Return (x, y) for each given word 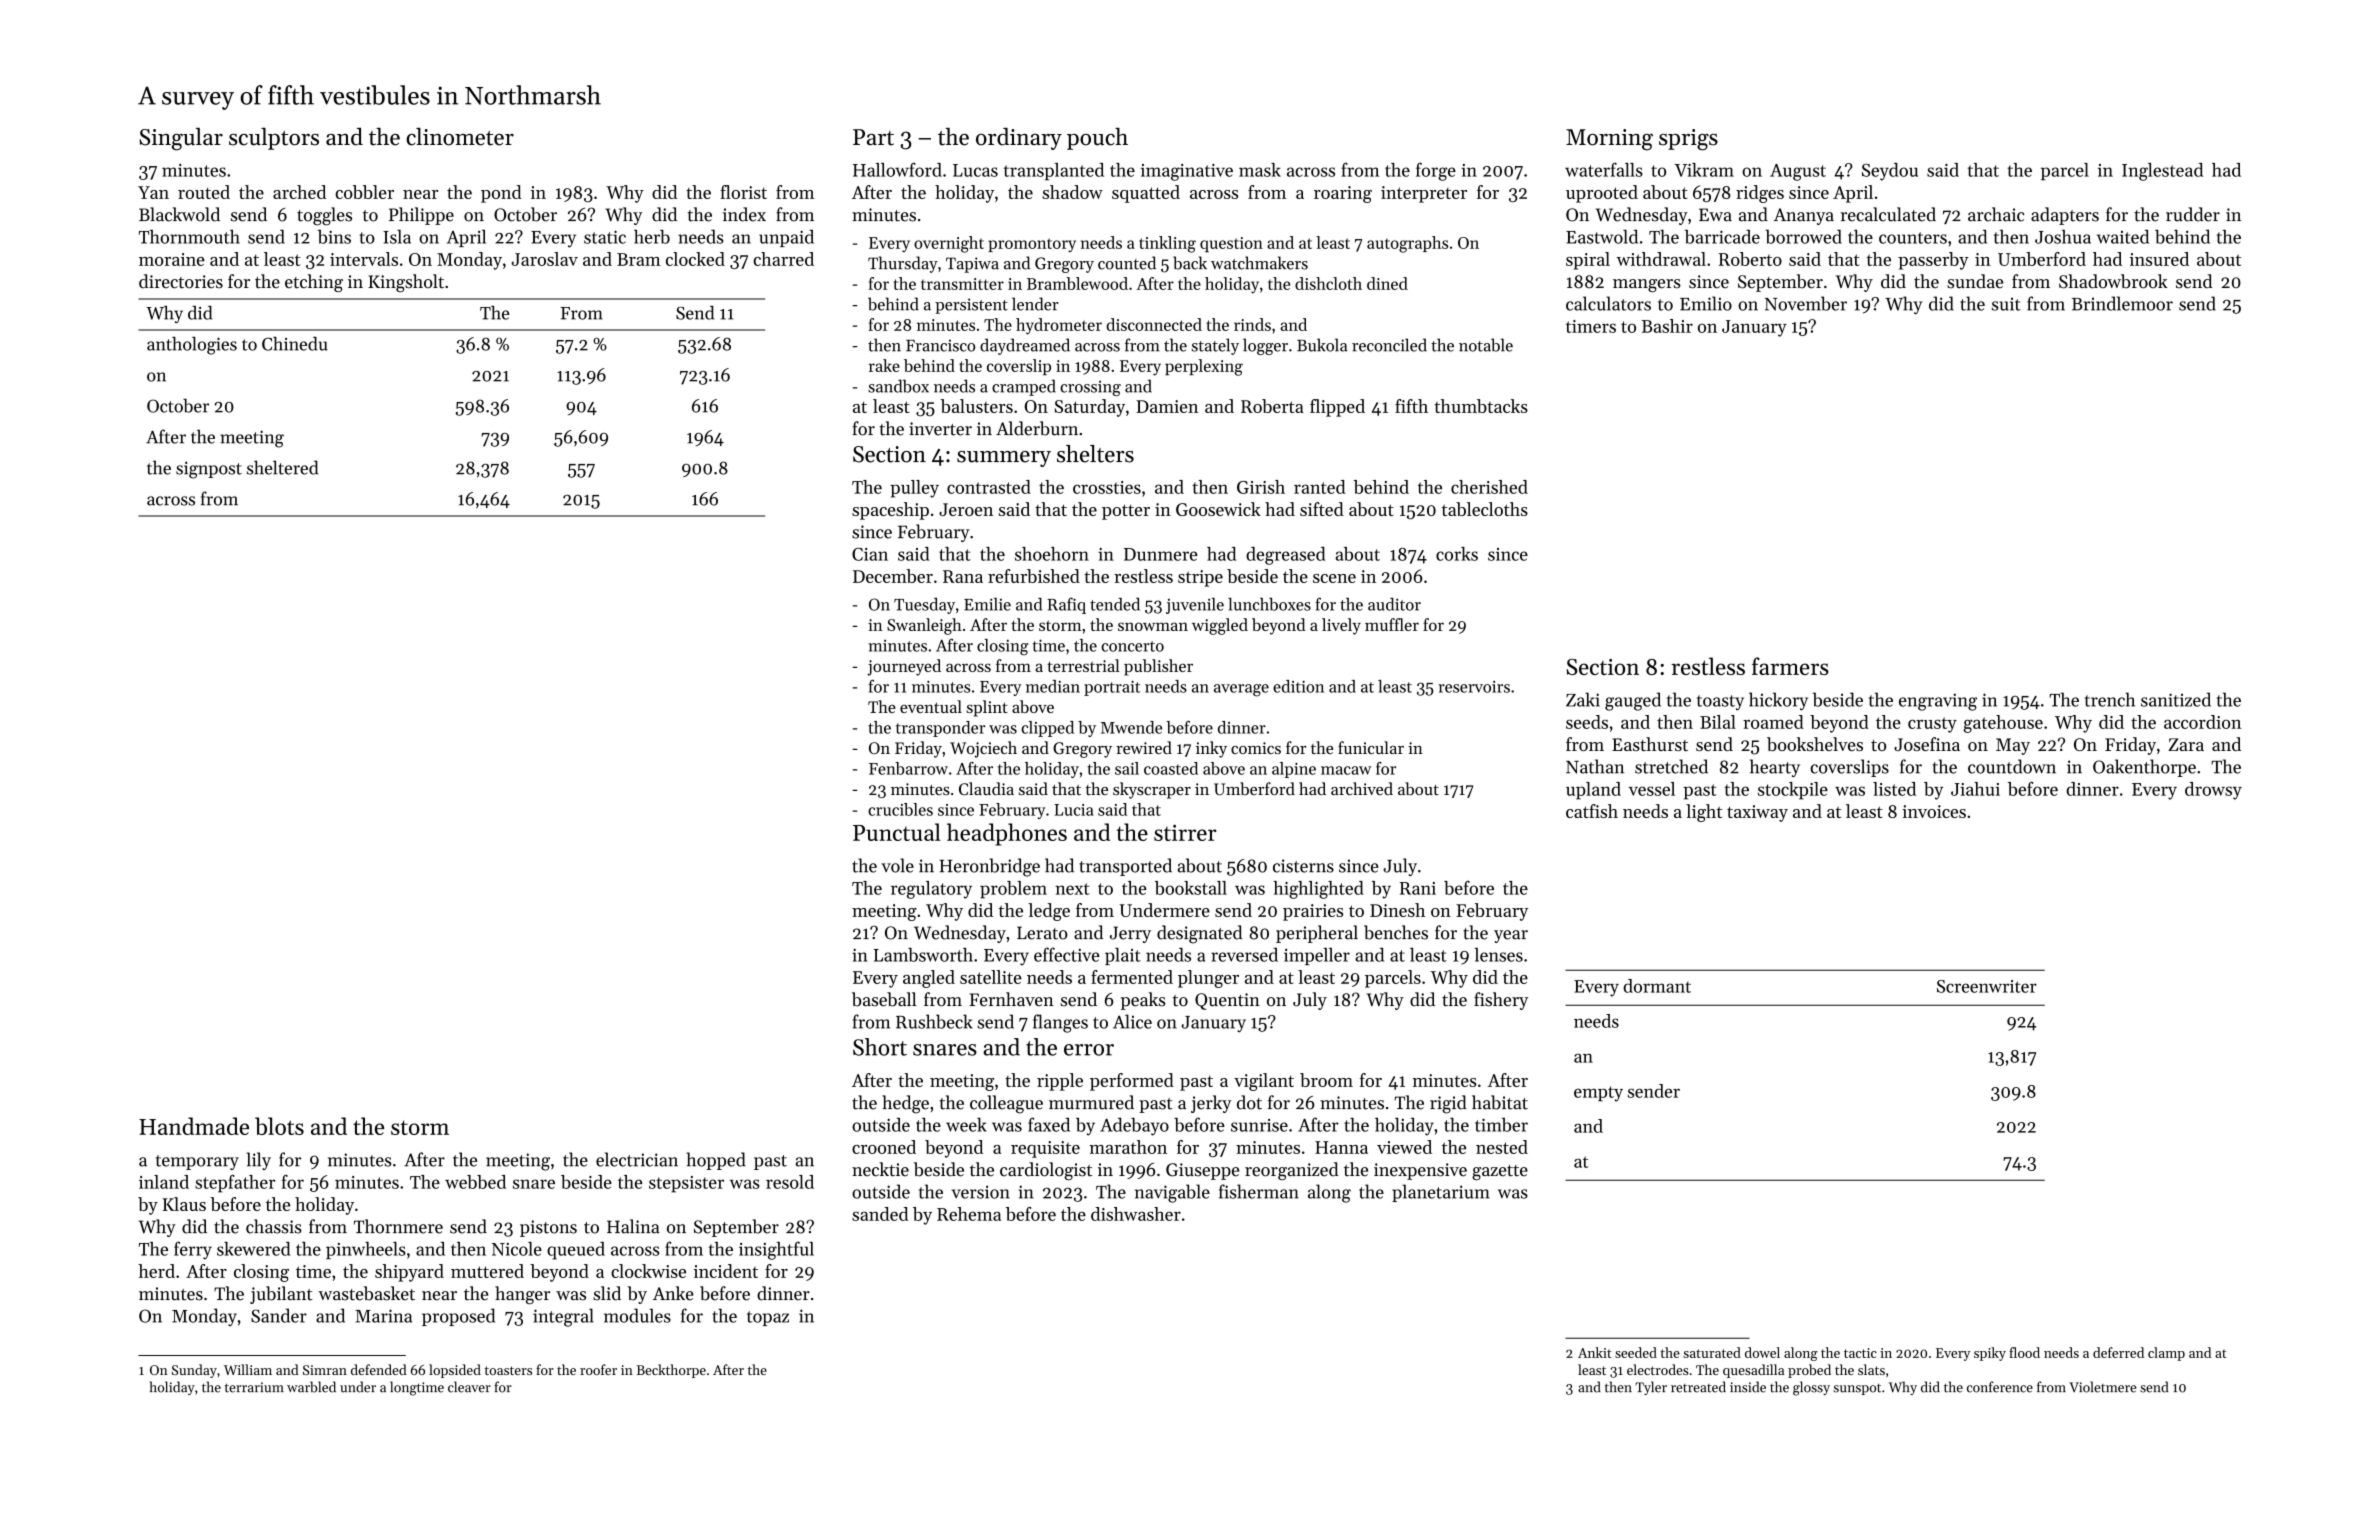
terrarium (254, 1387)
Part (873, 137)
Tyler (1651, 1388)
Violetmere (2103, 1387)
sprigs (1688, 140)
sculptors (274, 139)
